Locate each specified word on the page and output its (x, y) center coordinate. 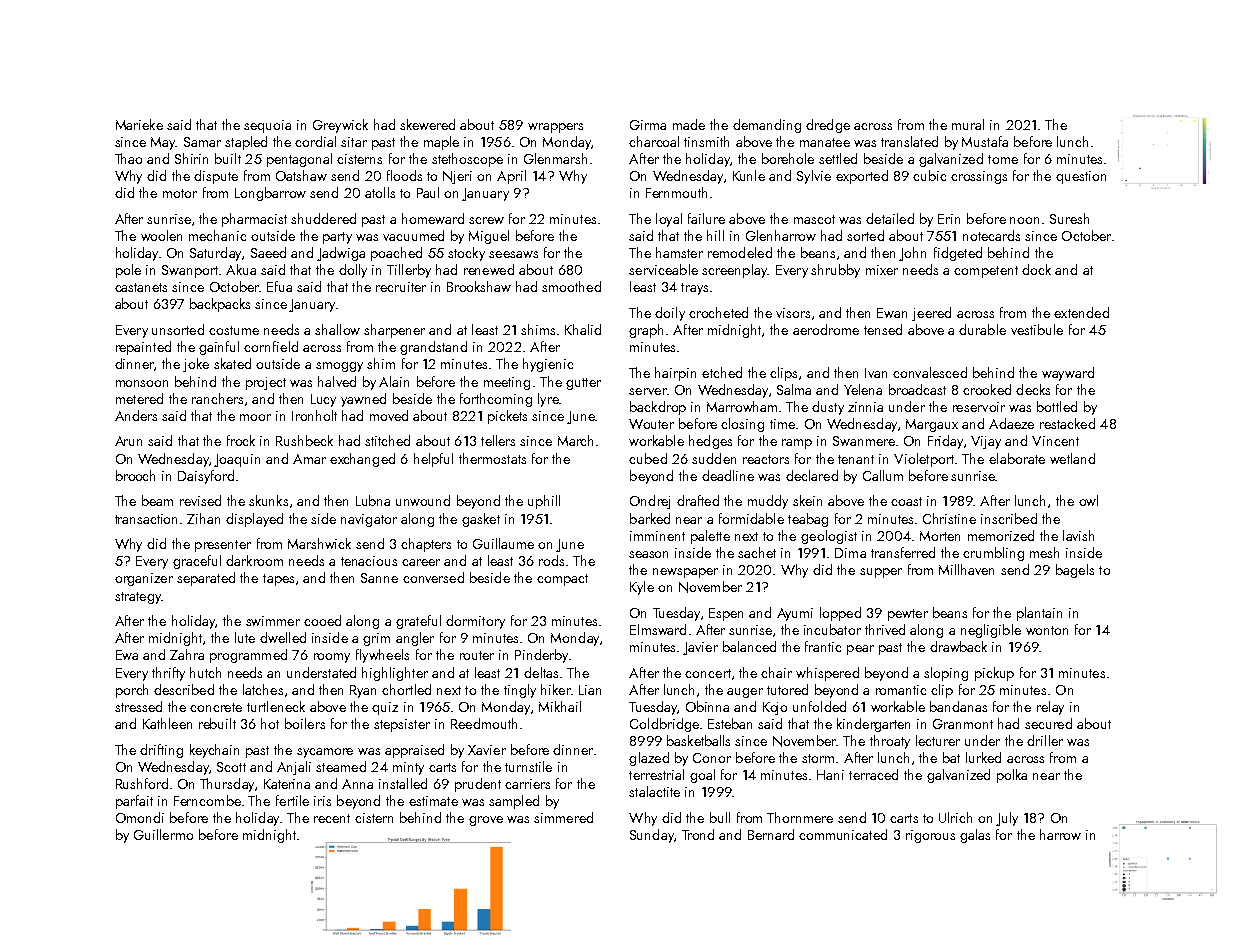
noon (1024, 220)
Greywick (340, 126)
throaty (890, 742)
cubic (929, 175)
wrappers (555, 128)
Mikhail (560, 706)
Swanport (190, 271)
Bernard (771, 834)
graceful (197, 562)
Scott (231, 767)
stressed (138, 706)
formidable (751, 518)
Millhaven (966, 569)
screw (486, 220)
